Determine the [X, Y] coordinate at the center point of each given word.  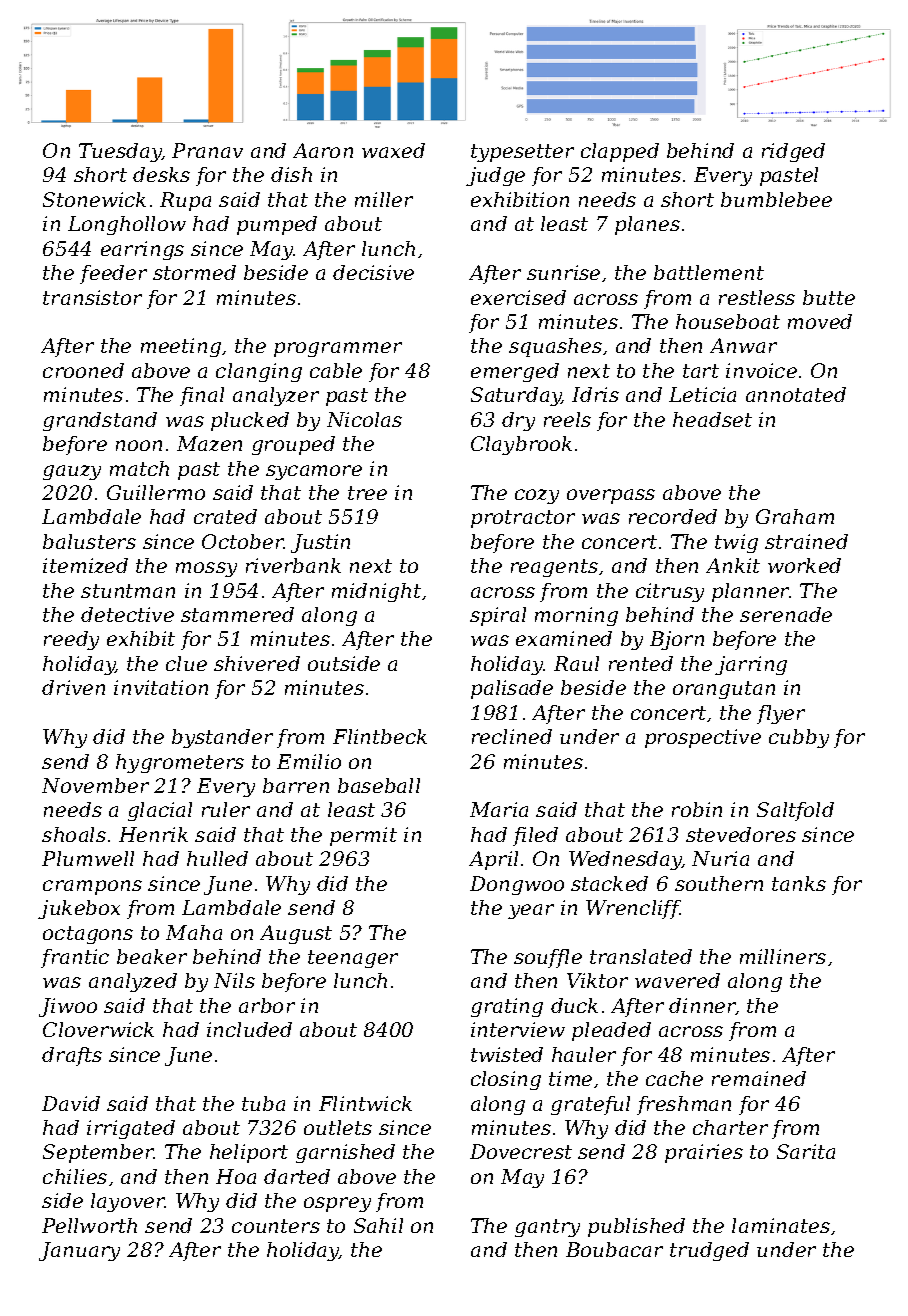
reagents [554, 568]
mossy [206, 569]
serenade [786, 614]
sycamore [314, 472]
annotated [796, 394]
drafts [72, 1056]
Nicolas [364, 419]
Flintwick [365, 1103]
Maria [499, 809]
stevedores [741, 834]
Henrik [153, 834]
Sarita [806, 1151]
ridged [793, 152]
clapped [620, 152]
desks [161, 174]
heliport [249, 1153]
